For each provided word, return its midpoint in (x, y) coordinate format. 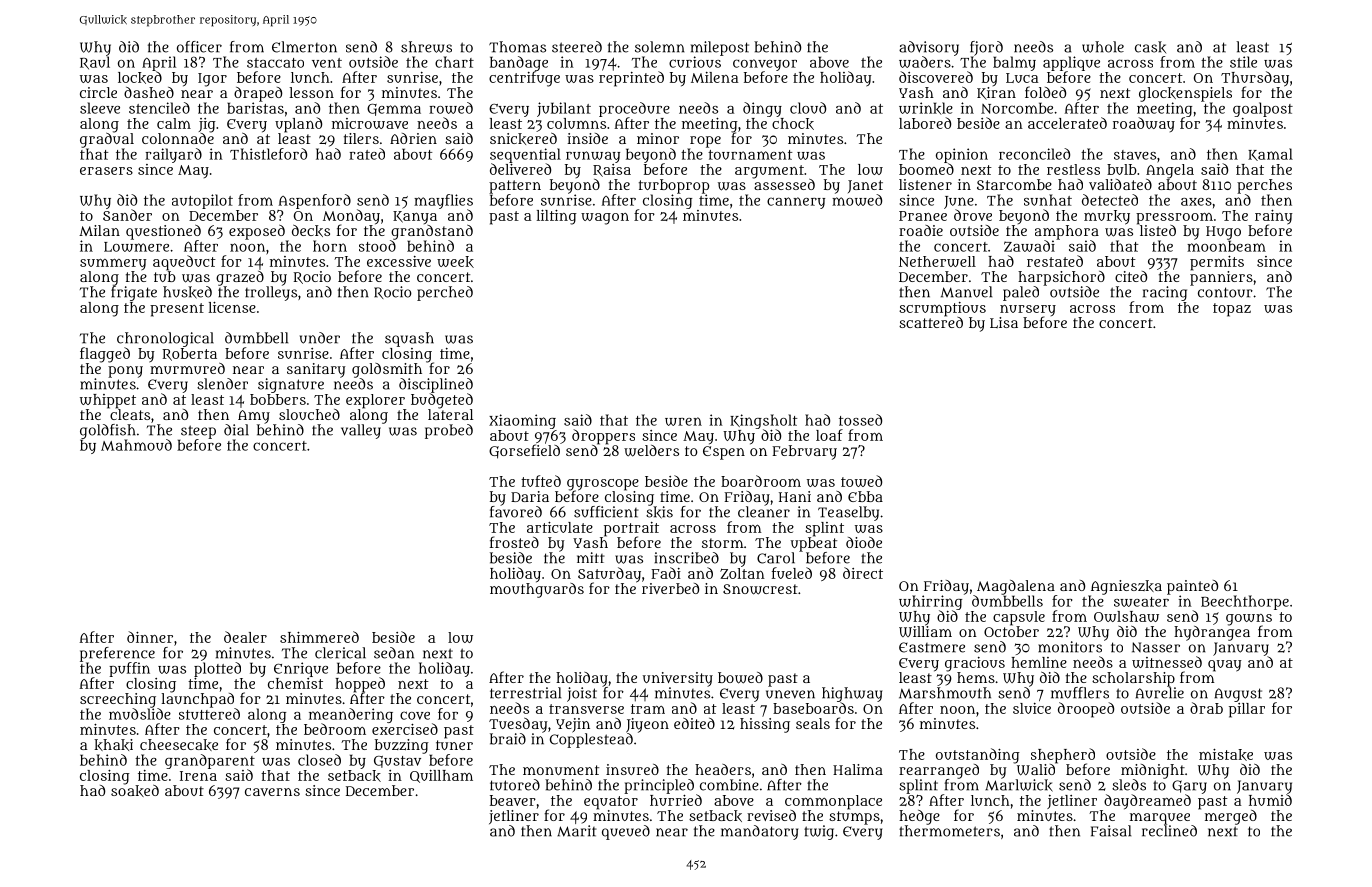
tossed (860, 420)
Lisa (1004, 322)
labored (925, 123)
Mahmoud (136, 445)
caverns (272, 792)
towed (861, 481)
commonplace (833, 802)
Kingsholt (764, 421)
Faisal (1111, 831)
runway (593, 157)
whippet (108, 401)
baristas (255, 108)
